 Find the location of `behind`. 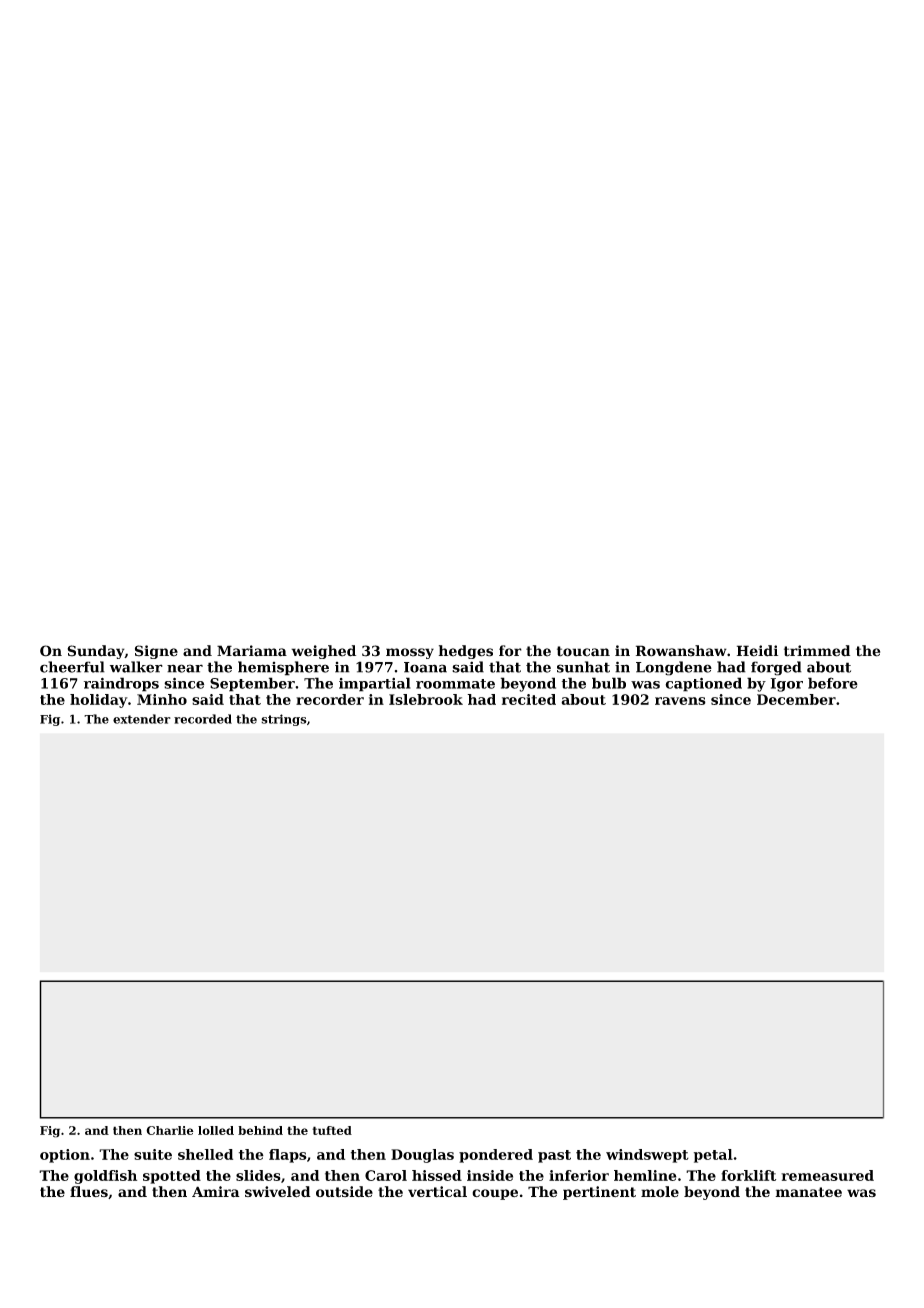

behind is located at coordinates (260, 1130).
